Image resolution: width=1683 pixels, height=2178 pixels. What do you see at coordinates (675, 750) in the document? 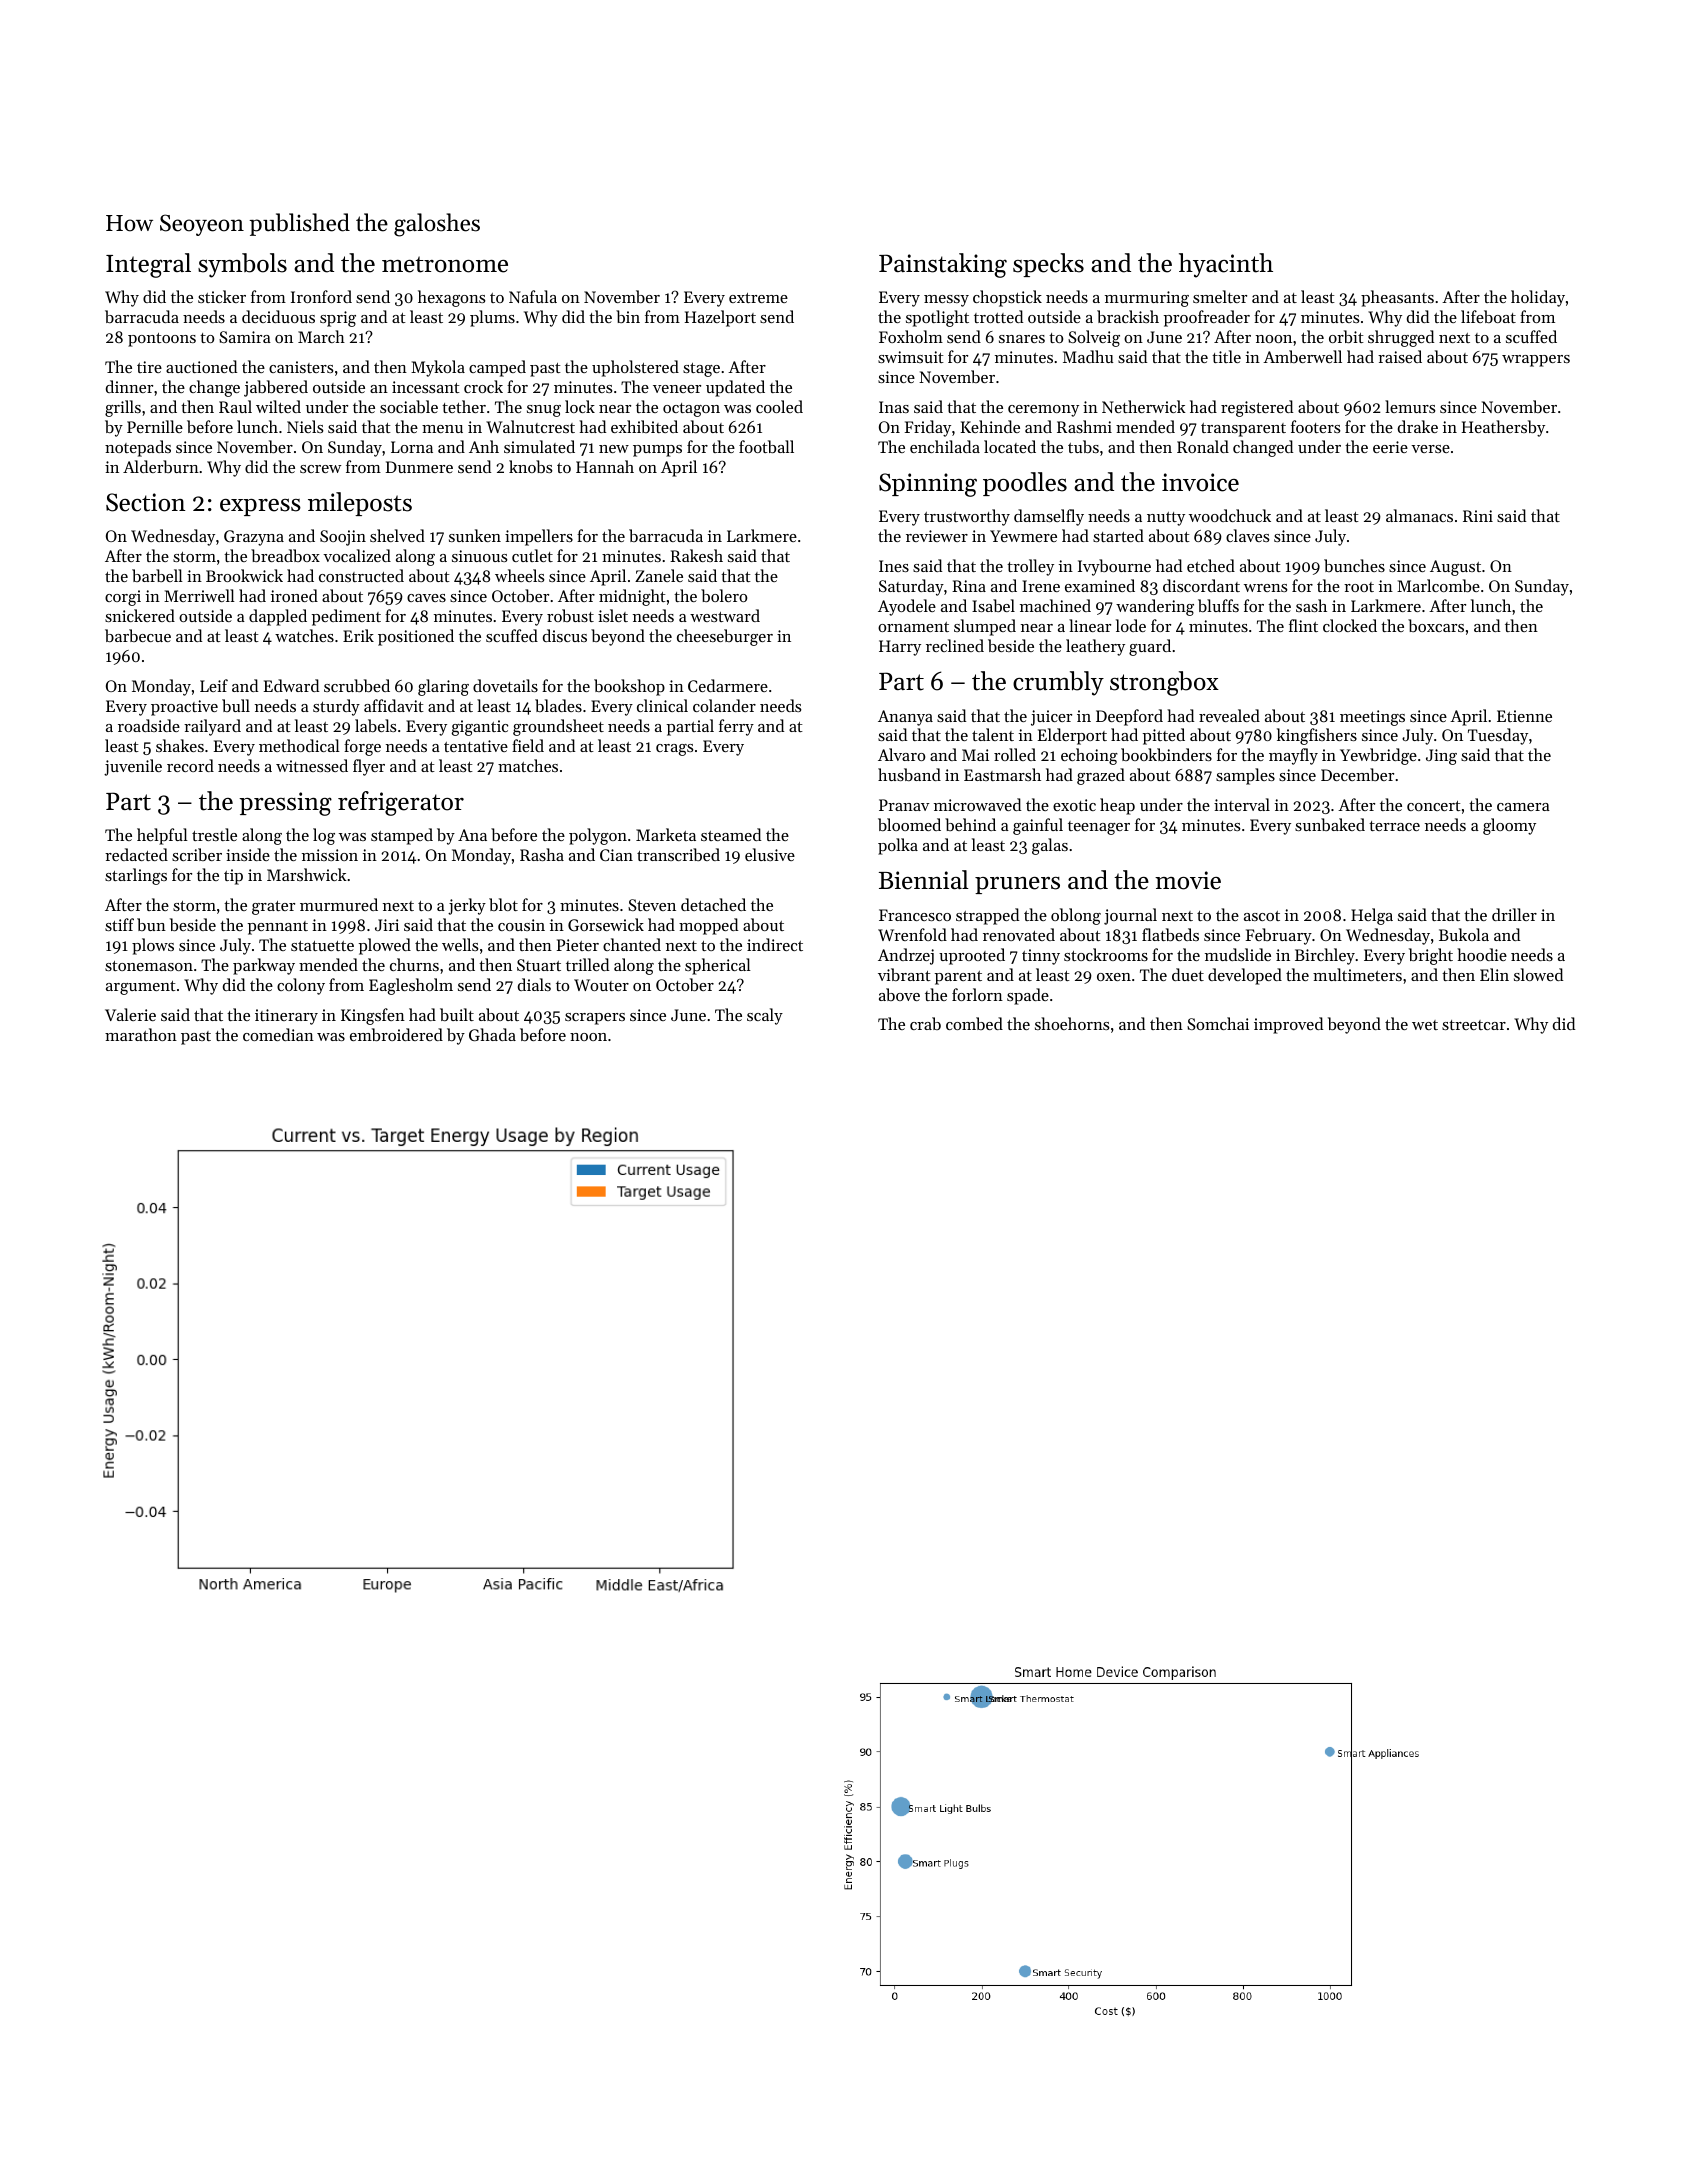
I see `crags` at bounding box center [675, 750].
